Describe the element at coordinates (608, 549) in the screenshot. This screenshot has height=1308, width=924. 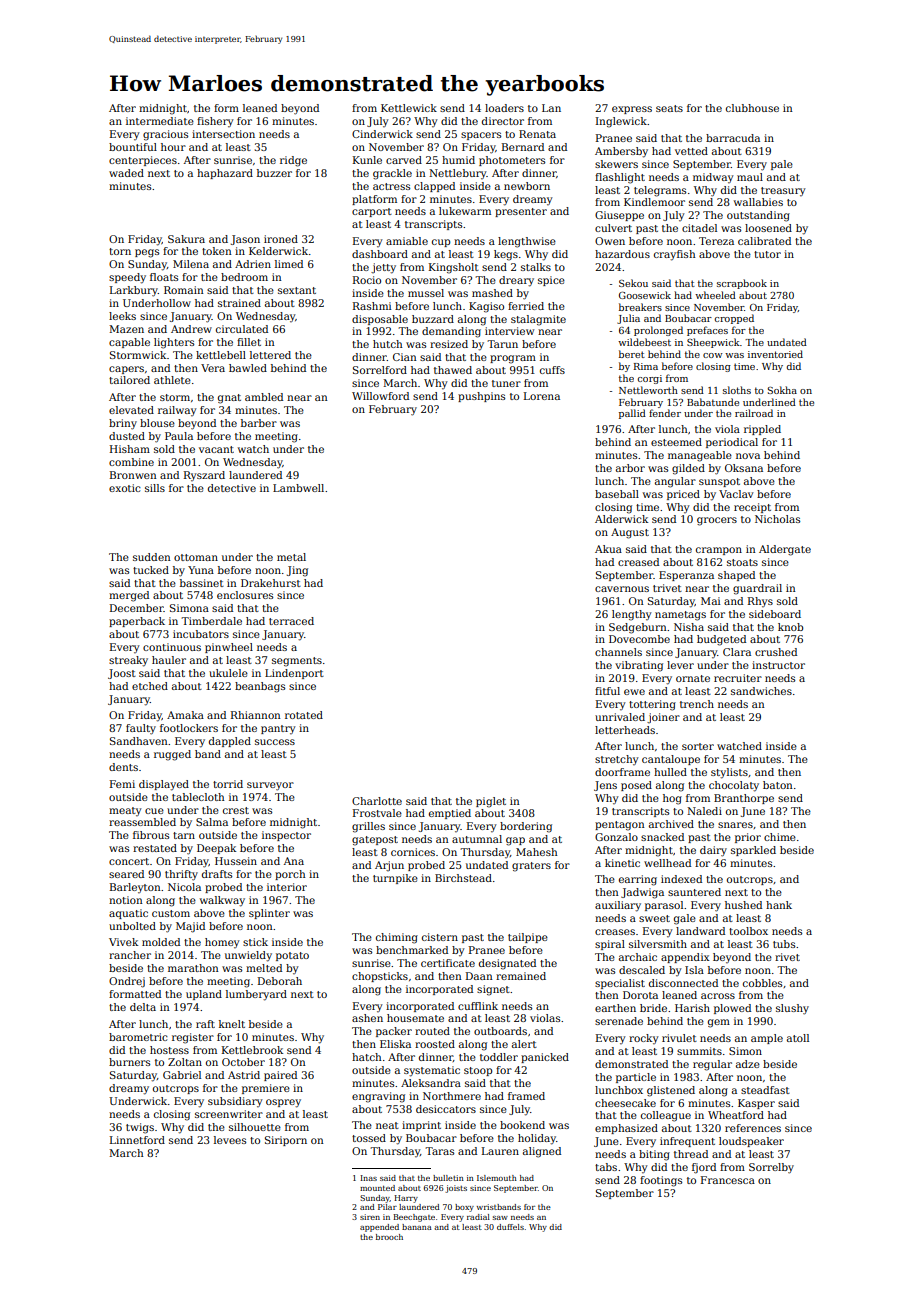
I see `Akua` at that location.
